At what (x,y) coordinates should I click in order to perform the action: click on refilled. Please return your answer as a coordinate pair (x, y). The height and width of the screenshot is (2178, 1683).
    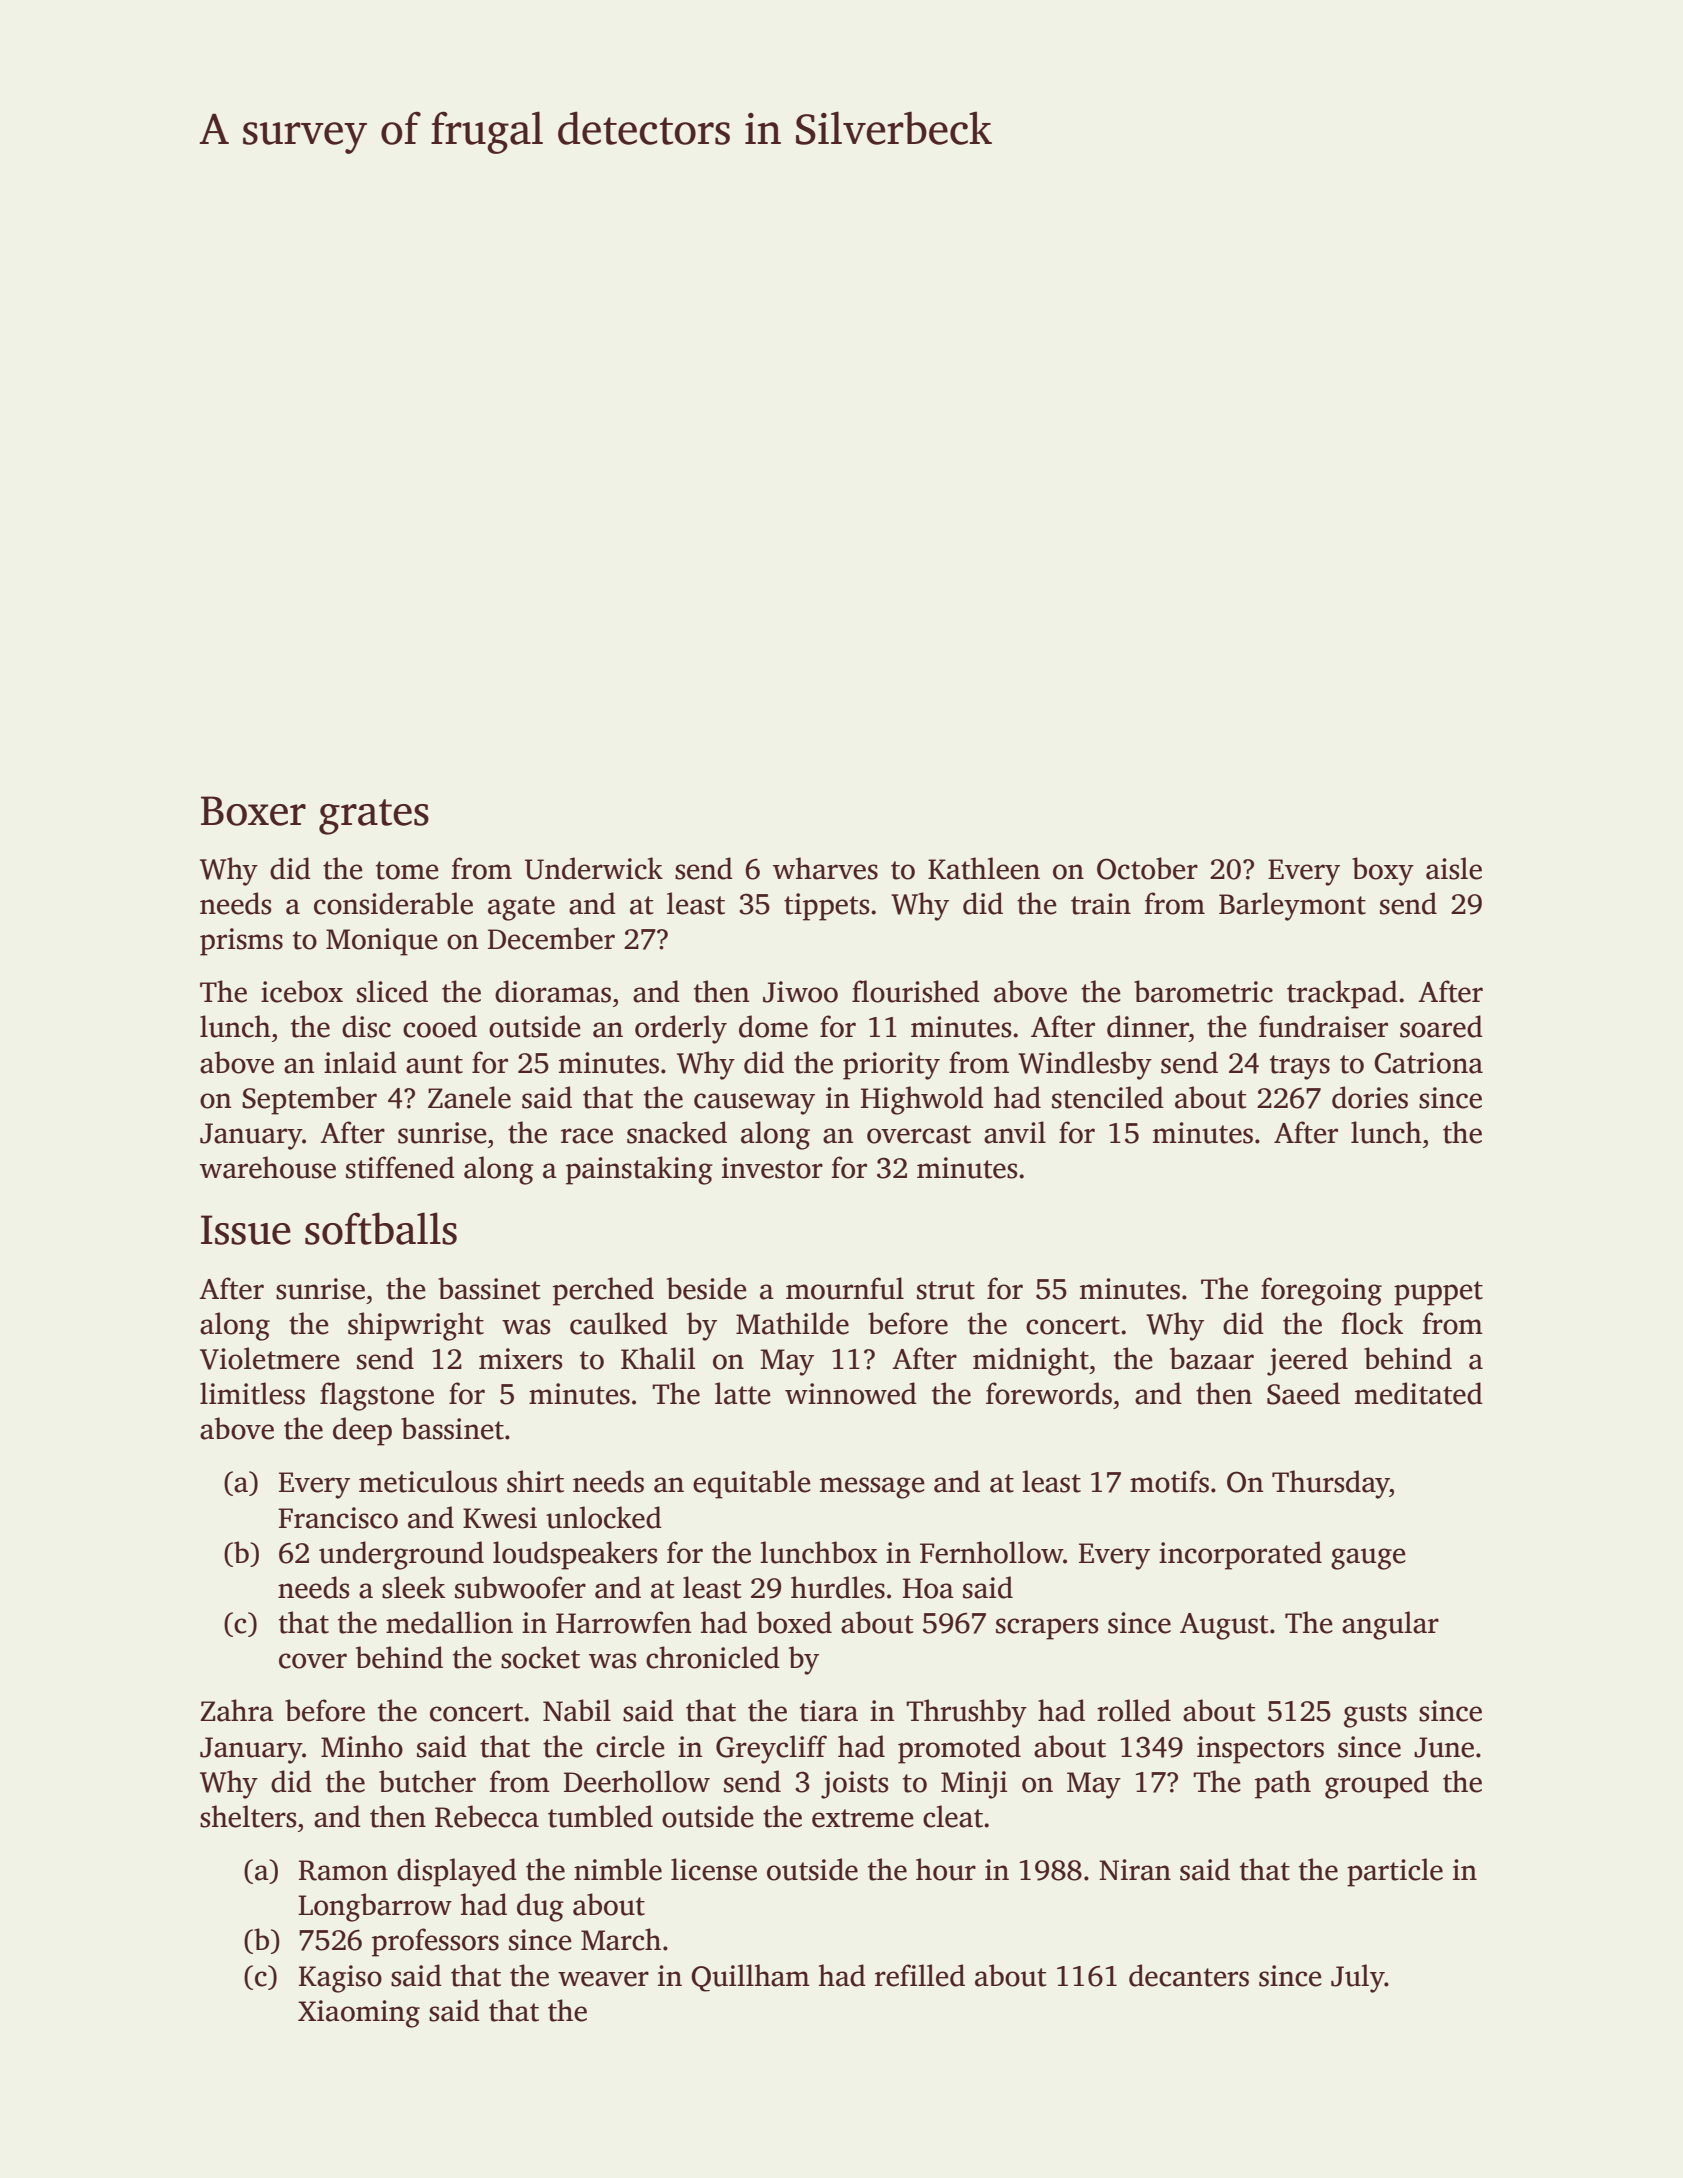
    Looking at the image, I should click on (920, 1975).
